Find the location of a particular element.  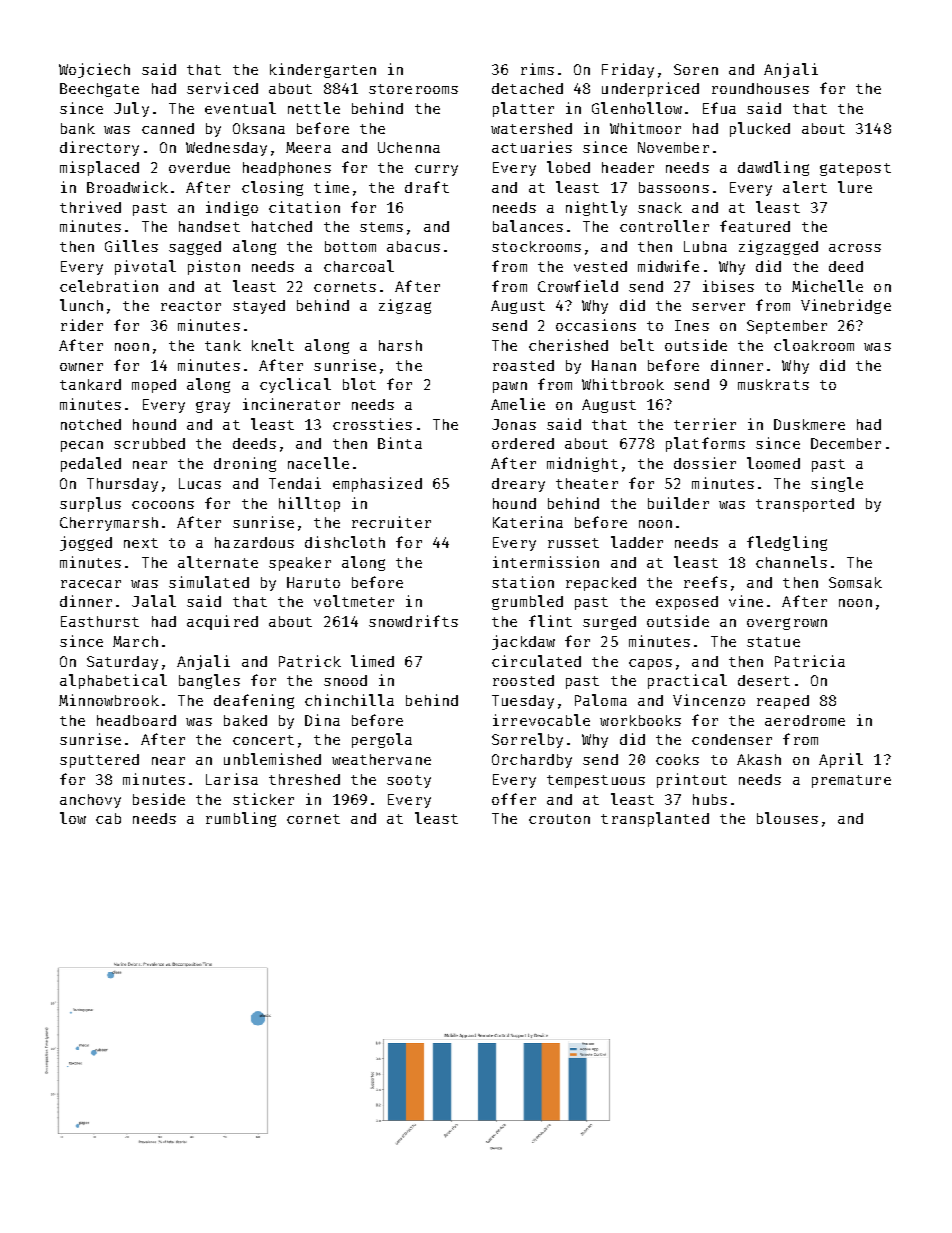

anchovy is located at coordinates (90, 801).
